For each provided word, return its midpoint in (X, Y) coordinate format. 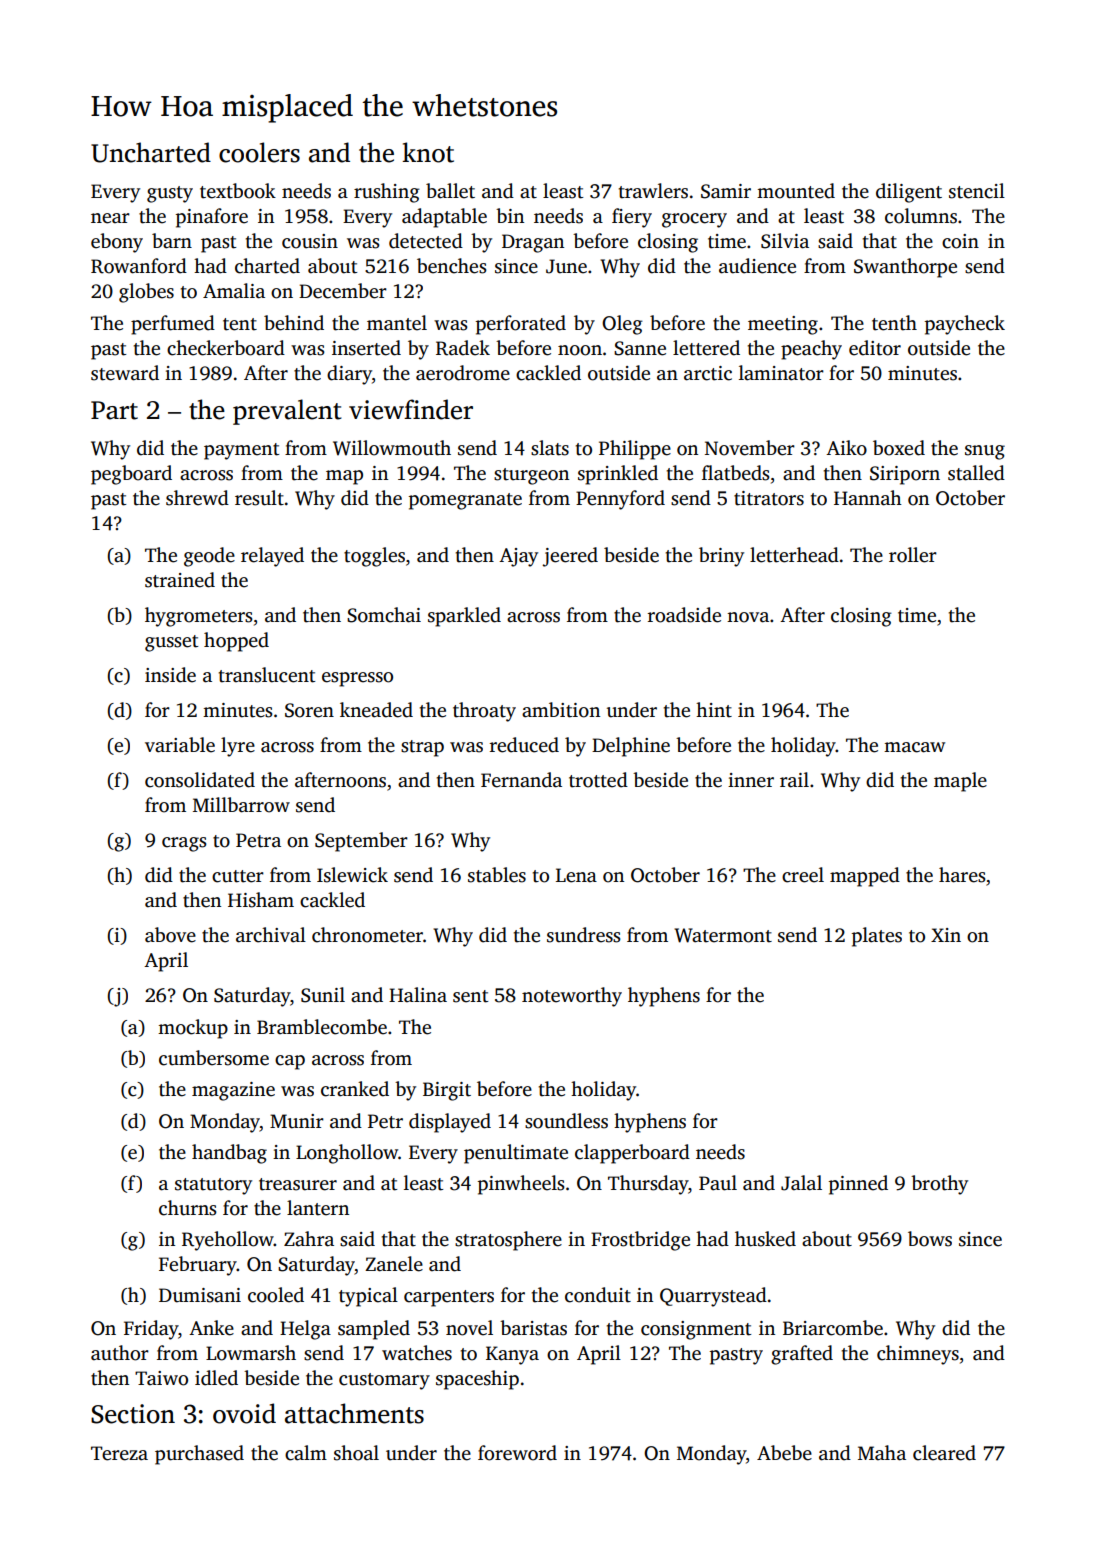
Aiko (846, 448)
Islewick (352, 875)
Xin (946, 935)
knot (428, 152)
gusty (170, 194)
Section (133, 1414)
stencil (977, 191)
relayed (272, 557)
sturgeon (531, 476)
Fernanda (521, 780)
